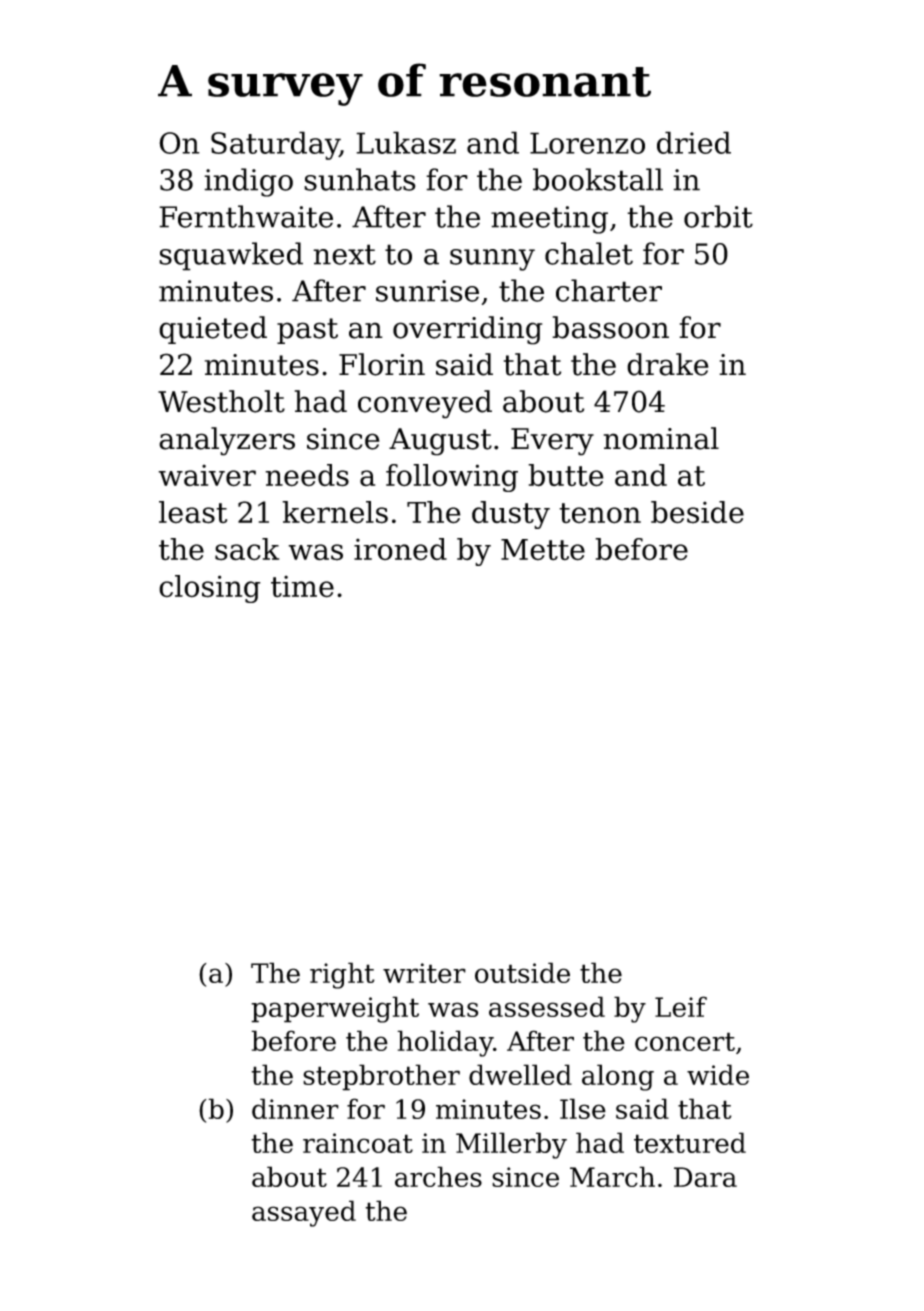  What do you see at coordinates (381, 1077) in the screenshot?
I see `stepbrother` at bounding box center [381, 1077].
